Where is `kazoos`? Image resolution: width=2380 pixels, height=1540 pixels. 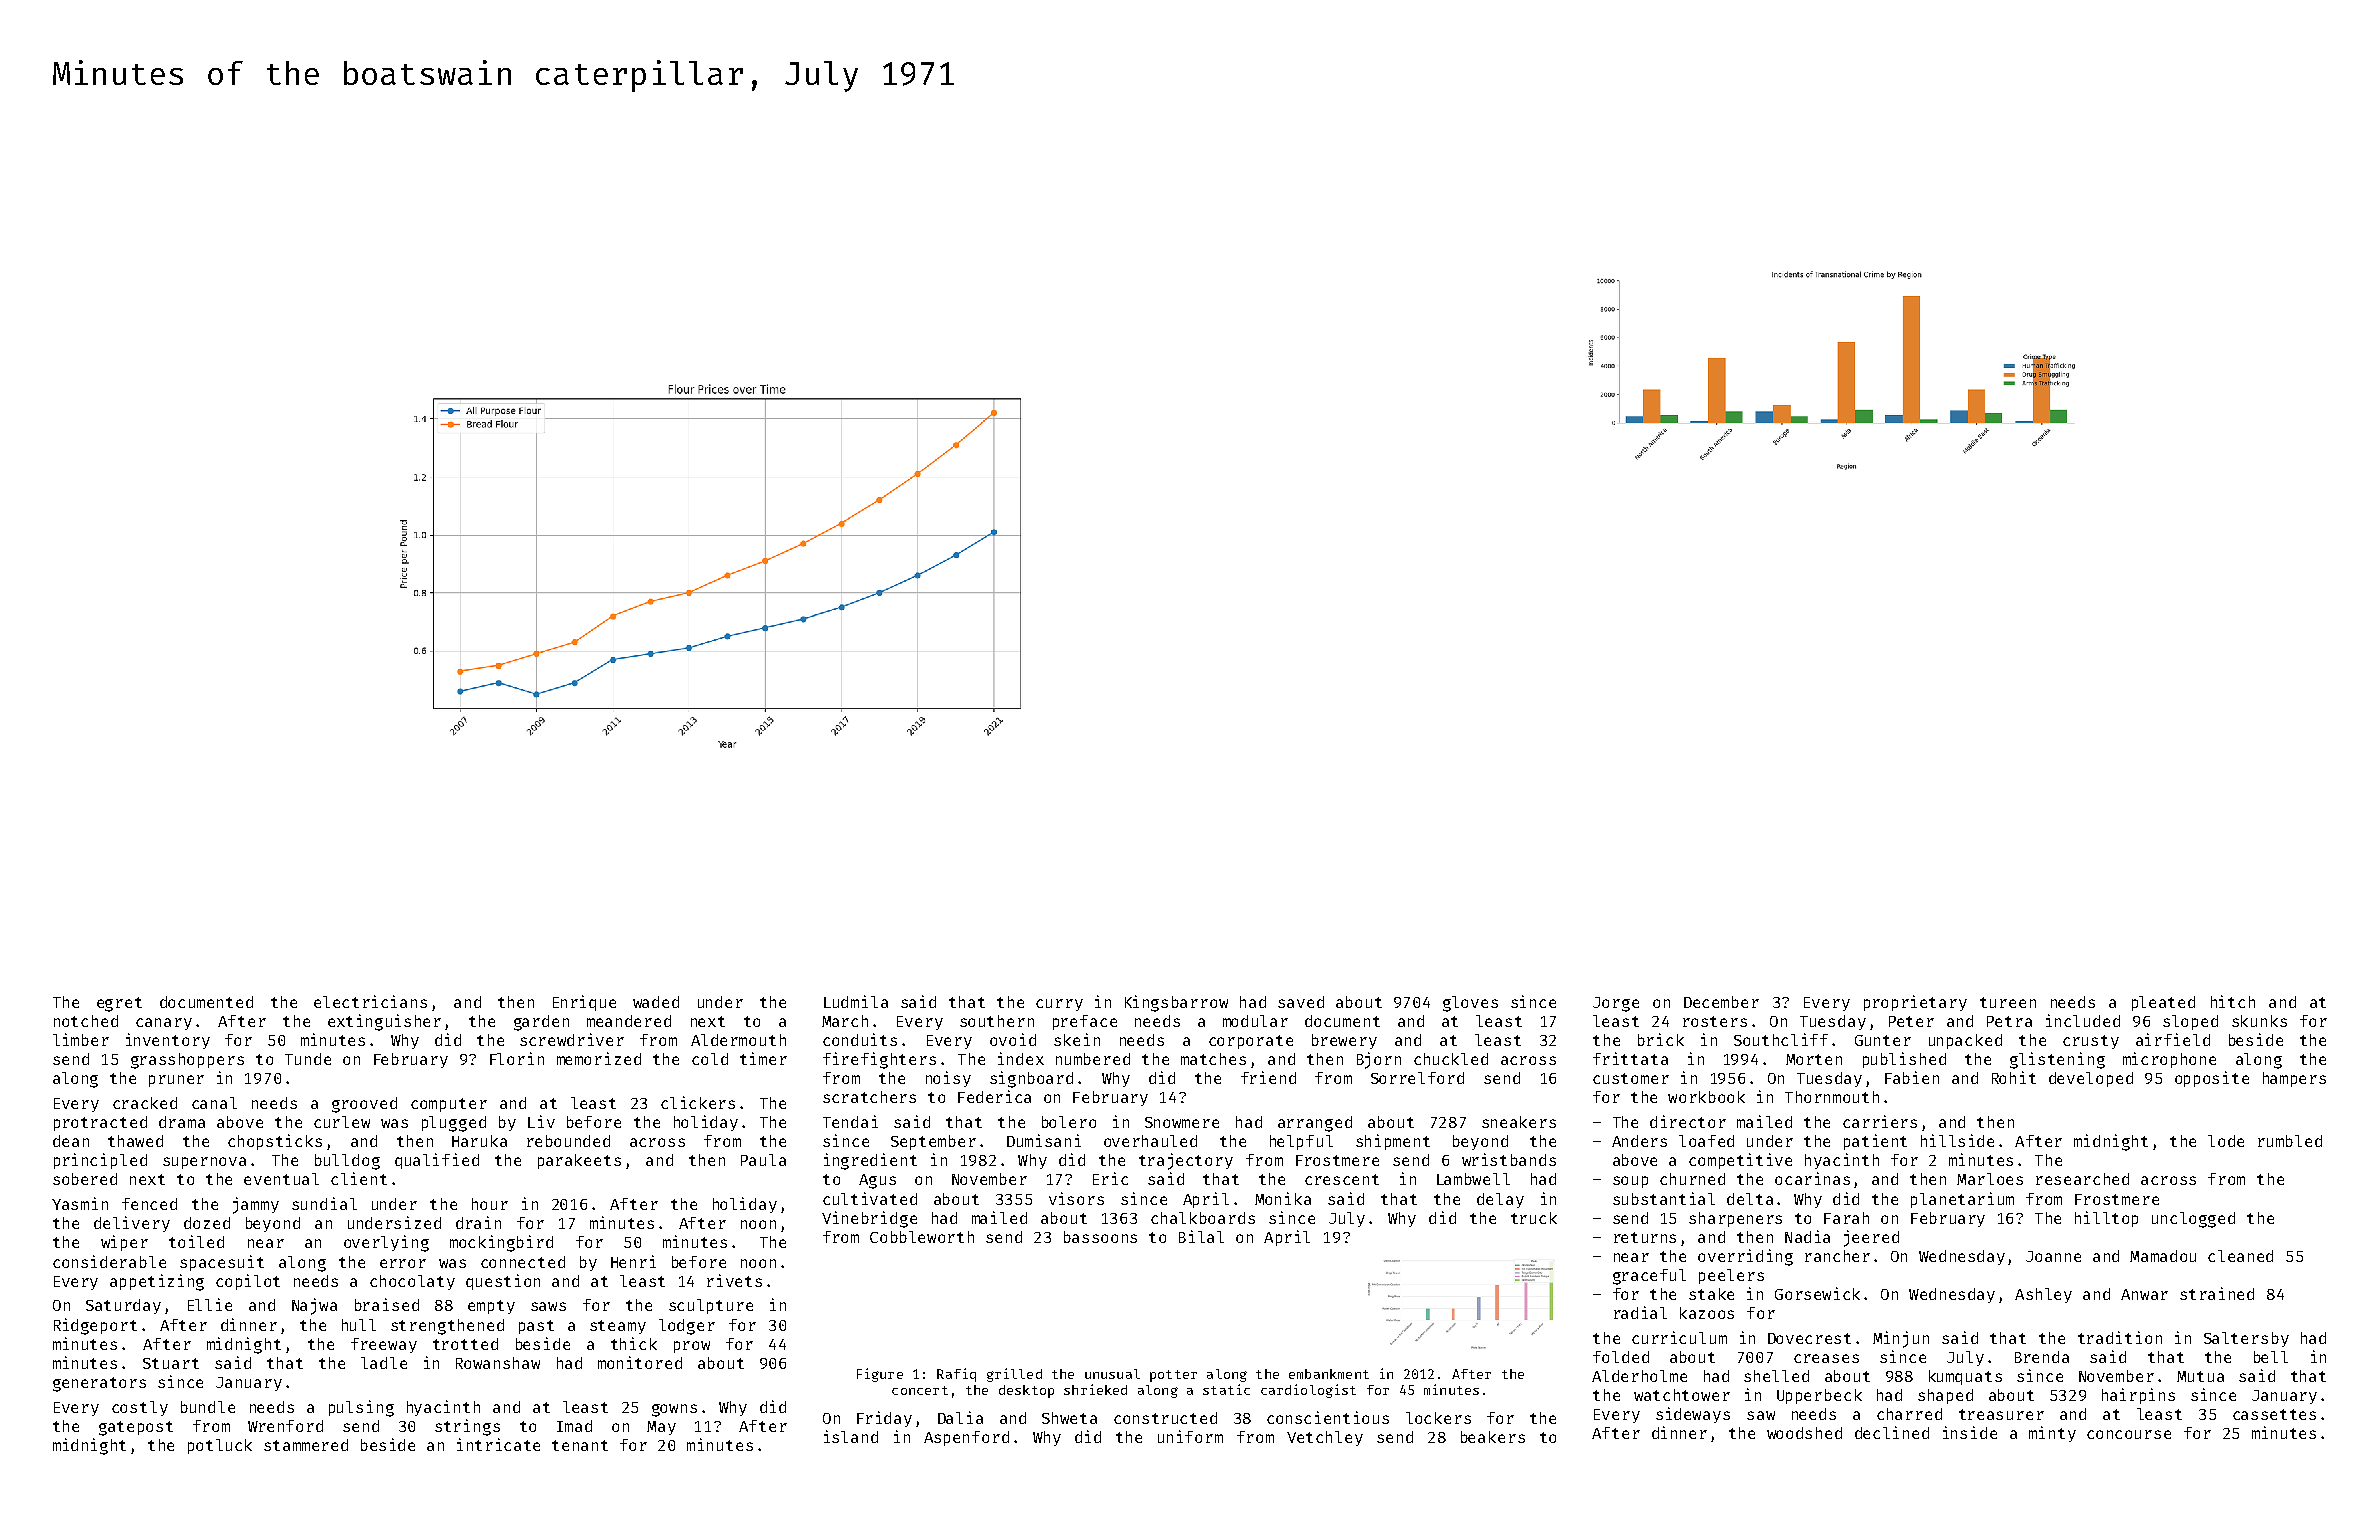 kazoos is located at coordinates (1707, 1313).
